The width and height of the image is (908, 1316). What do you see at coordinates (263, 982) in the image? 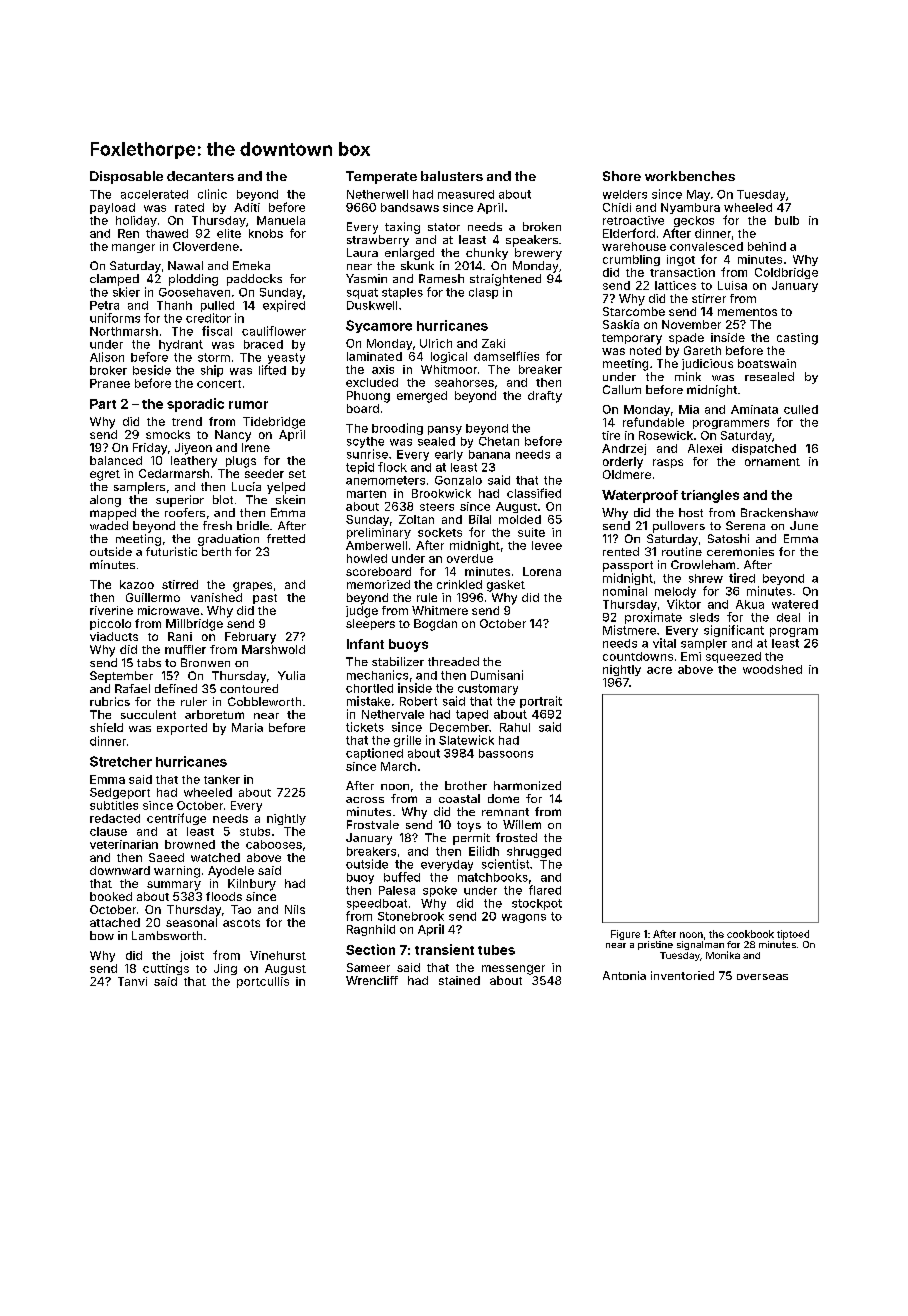
I see `portcullis` at bounding box center [263, 982].
